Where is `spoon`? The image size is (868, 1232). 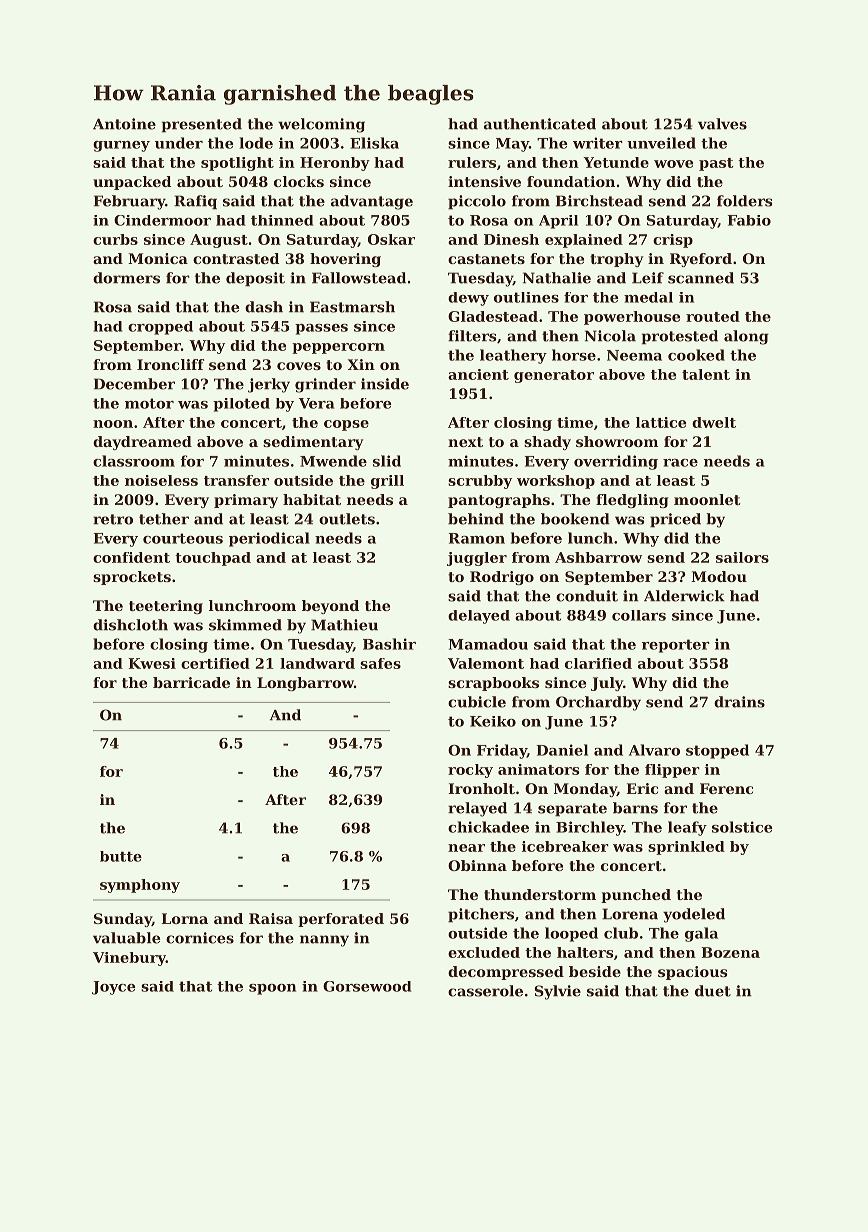
spoon is located at coordinates (272, 989).
